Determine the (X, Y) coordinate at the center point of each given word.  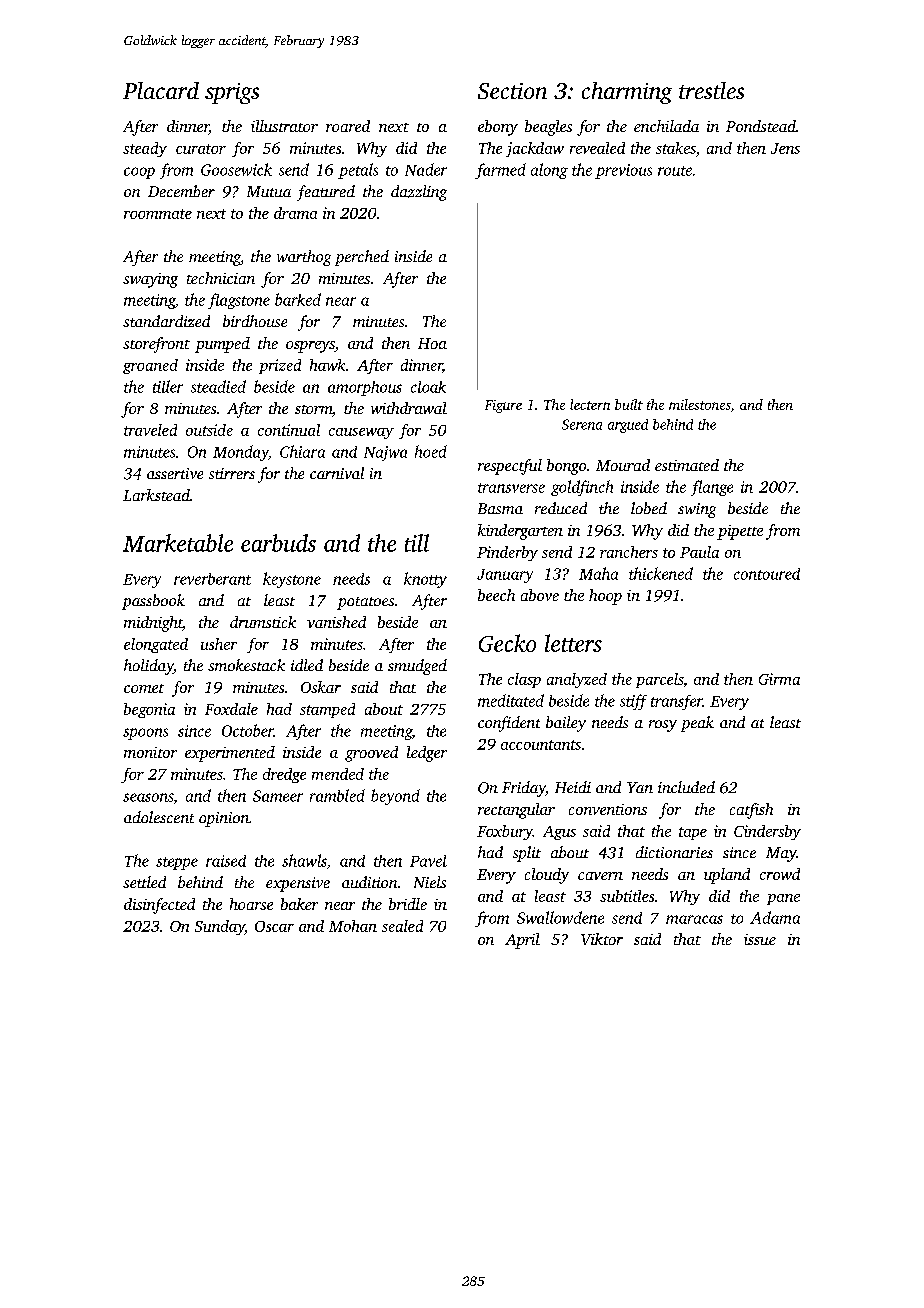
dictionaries (674, 852)
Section (512, 91)
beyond (395, 797)
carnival (337, 473)
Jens (785, 148)
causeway (361, 433)
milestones (700, 404)
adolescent (159, 817)
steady (145, 149)
